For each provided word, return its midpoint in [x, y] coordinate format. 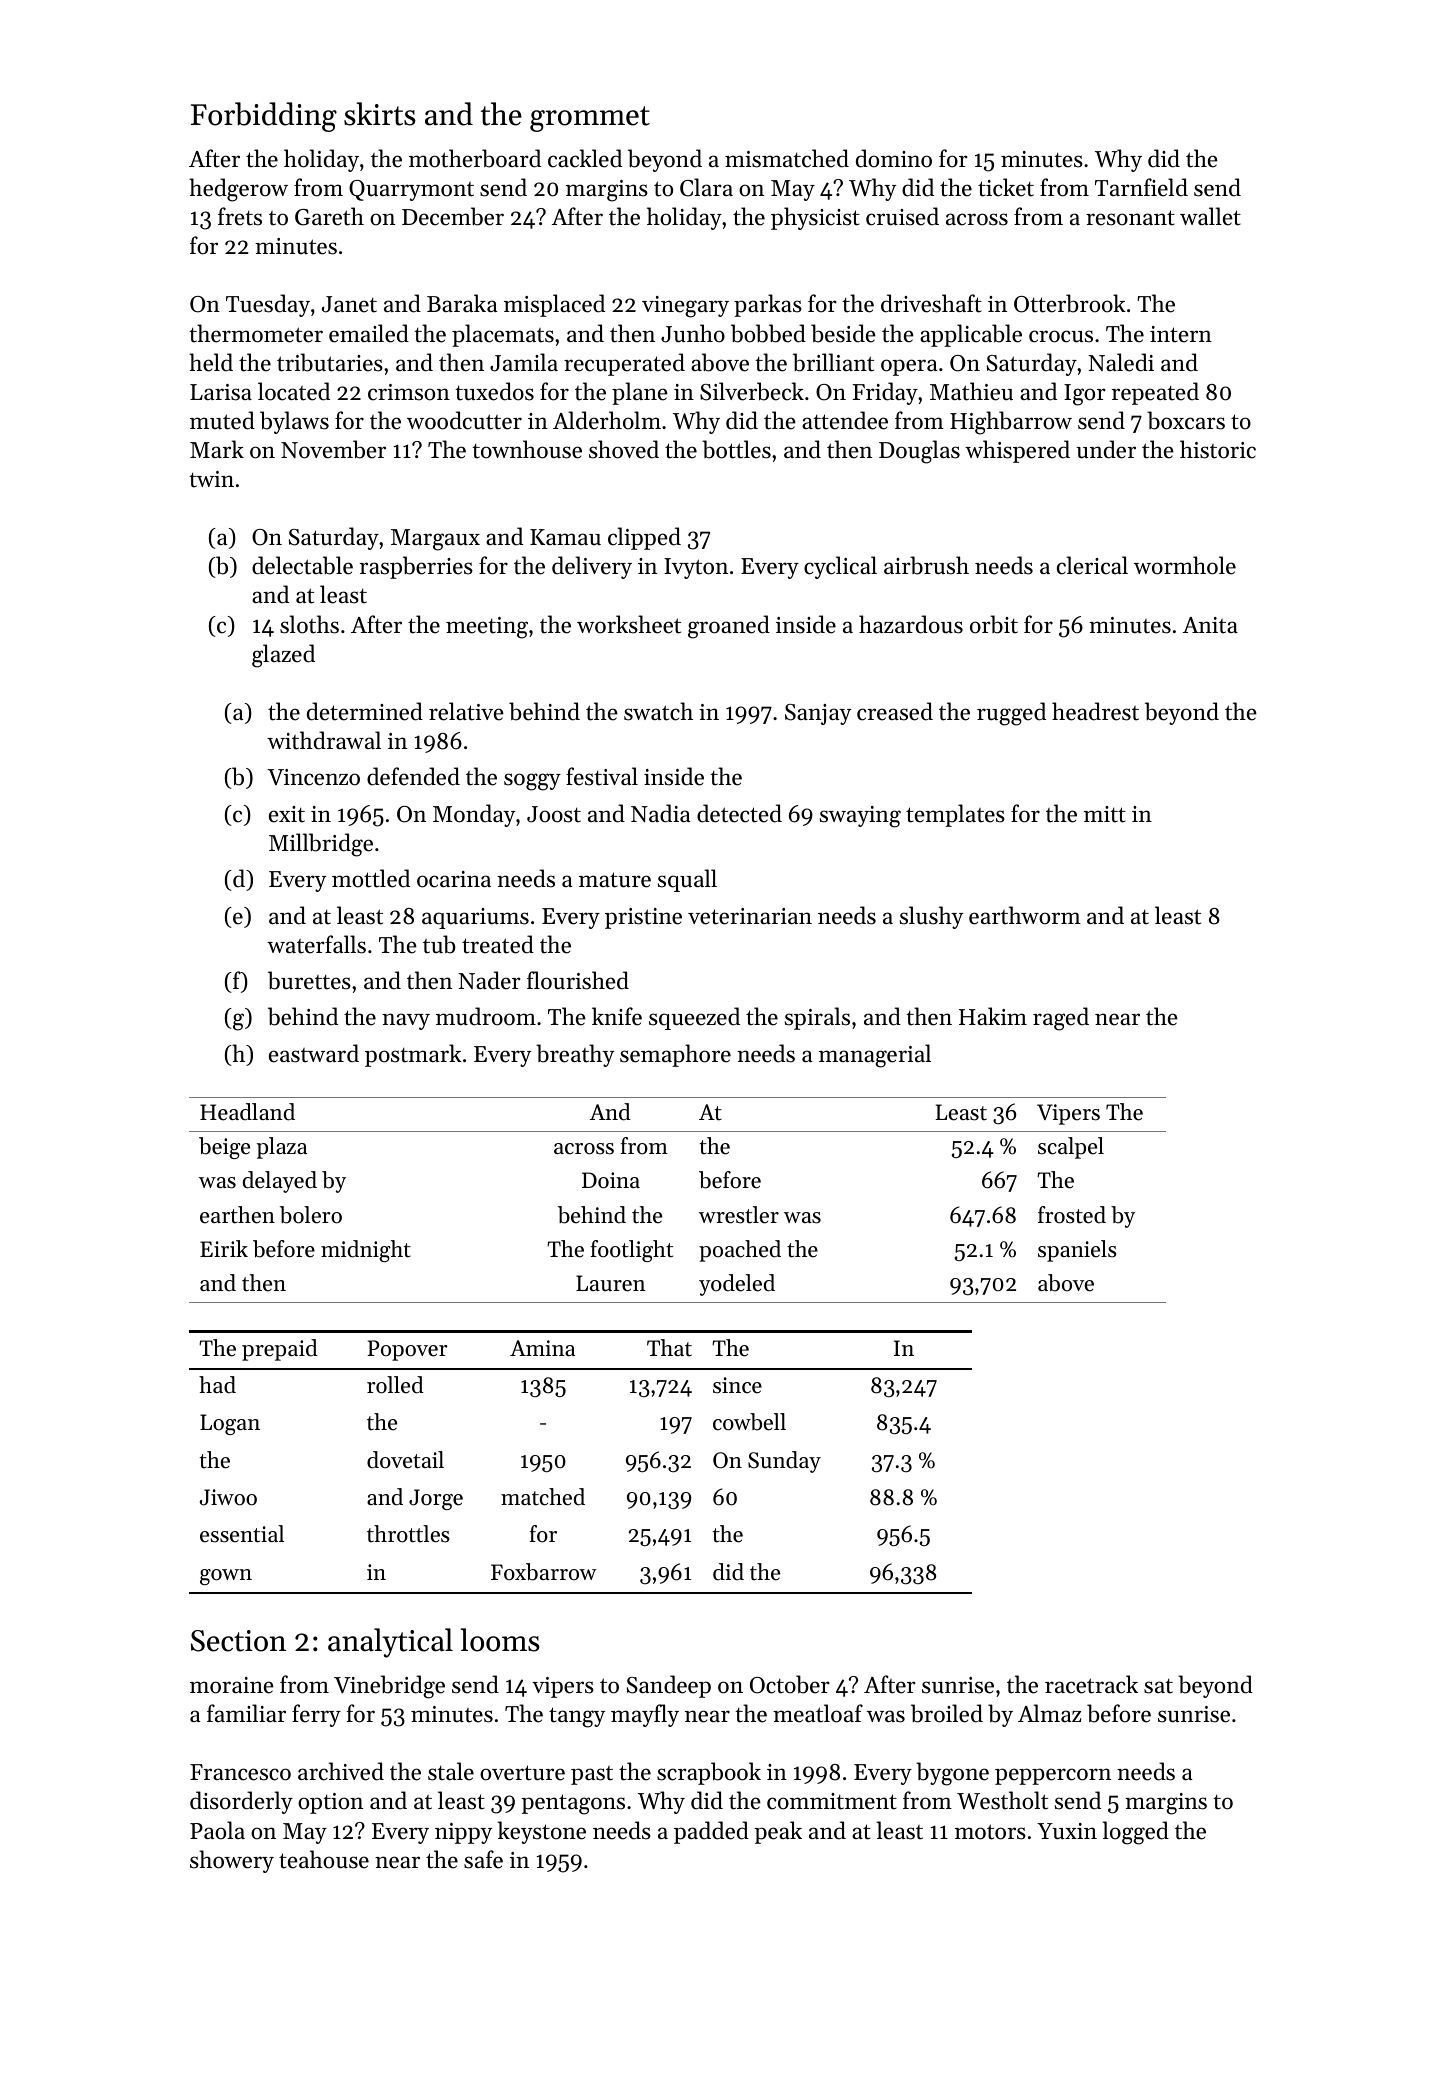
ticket [1006, 187]
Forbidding [264, 117]
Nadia [660, 813]
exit [287, 814]
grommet [590, 119]
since [737, 1385]
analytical [390, 1643]
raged [1061, 1019]
